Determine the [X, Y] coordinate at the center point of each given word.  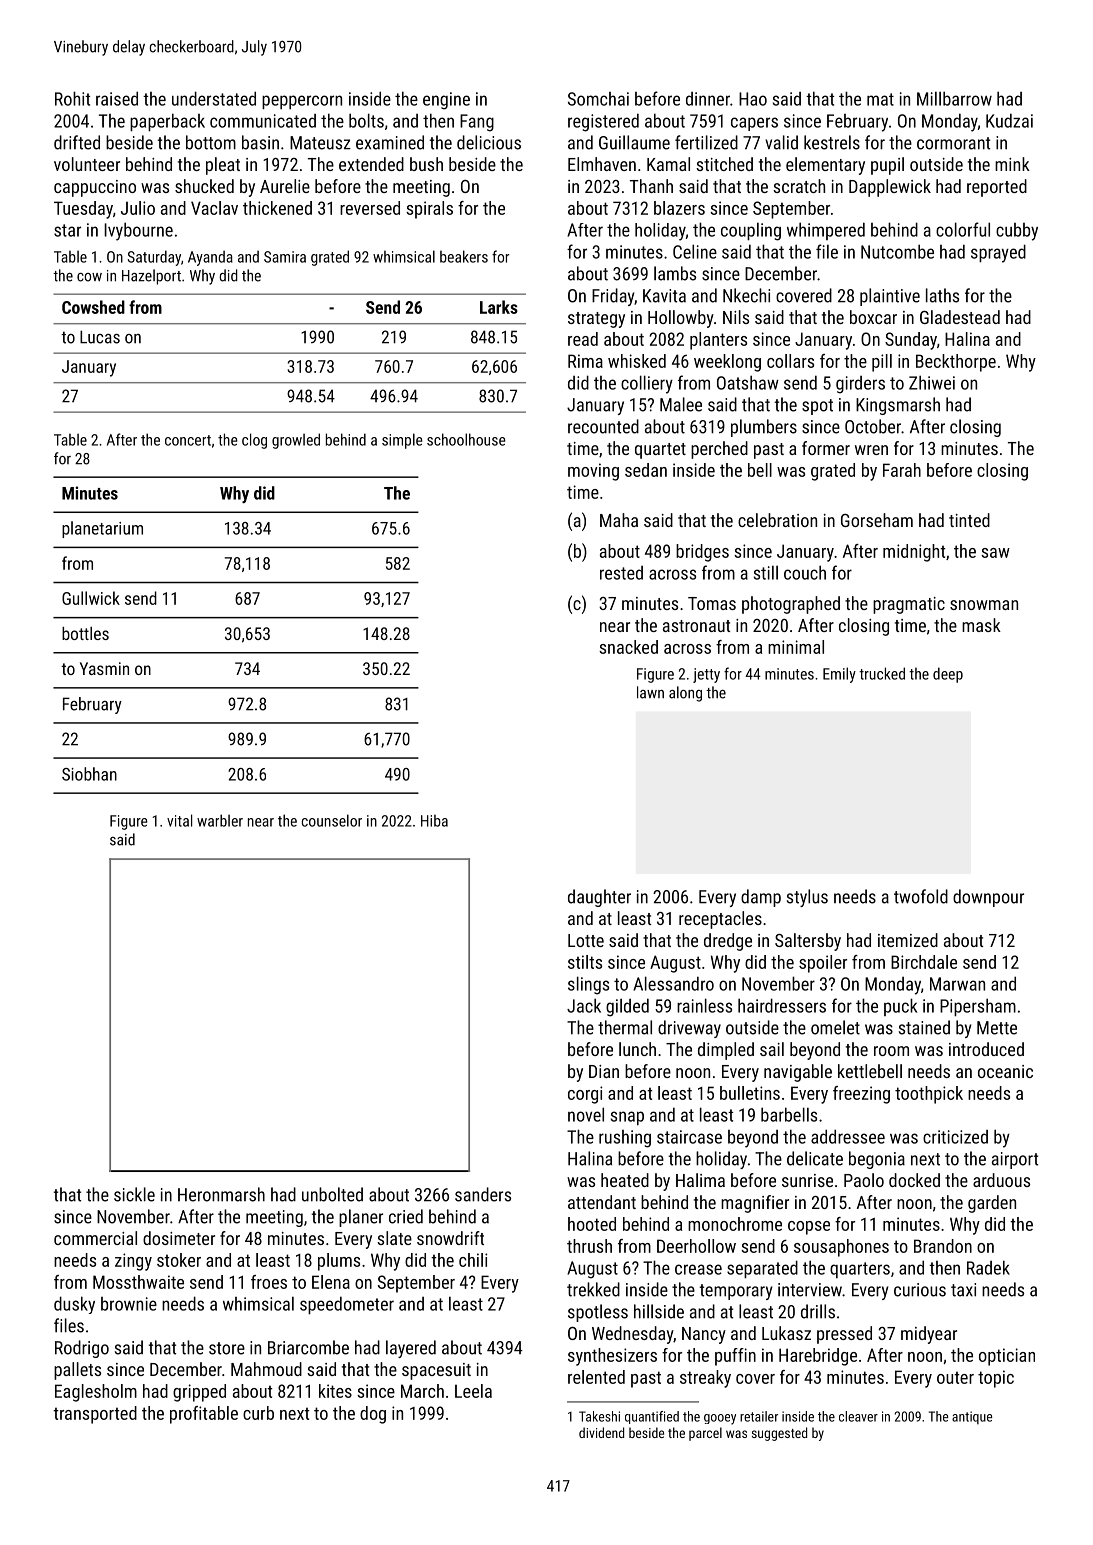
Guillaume [634, 142]
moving [593, 472]
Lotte [586, 940]
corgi [585, 1095]
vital [179, 820]
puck [900, 1007]
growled [296, 441]
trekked [593, 1289]
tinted [969, 520]
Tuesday [83, 210]
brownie [129, 1304]
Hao [753, 99]
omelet [835, 1027]
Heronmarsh [221, 1194]
